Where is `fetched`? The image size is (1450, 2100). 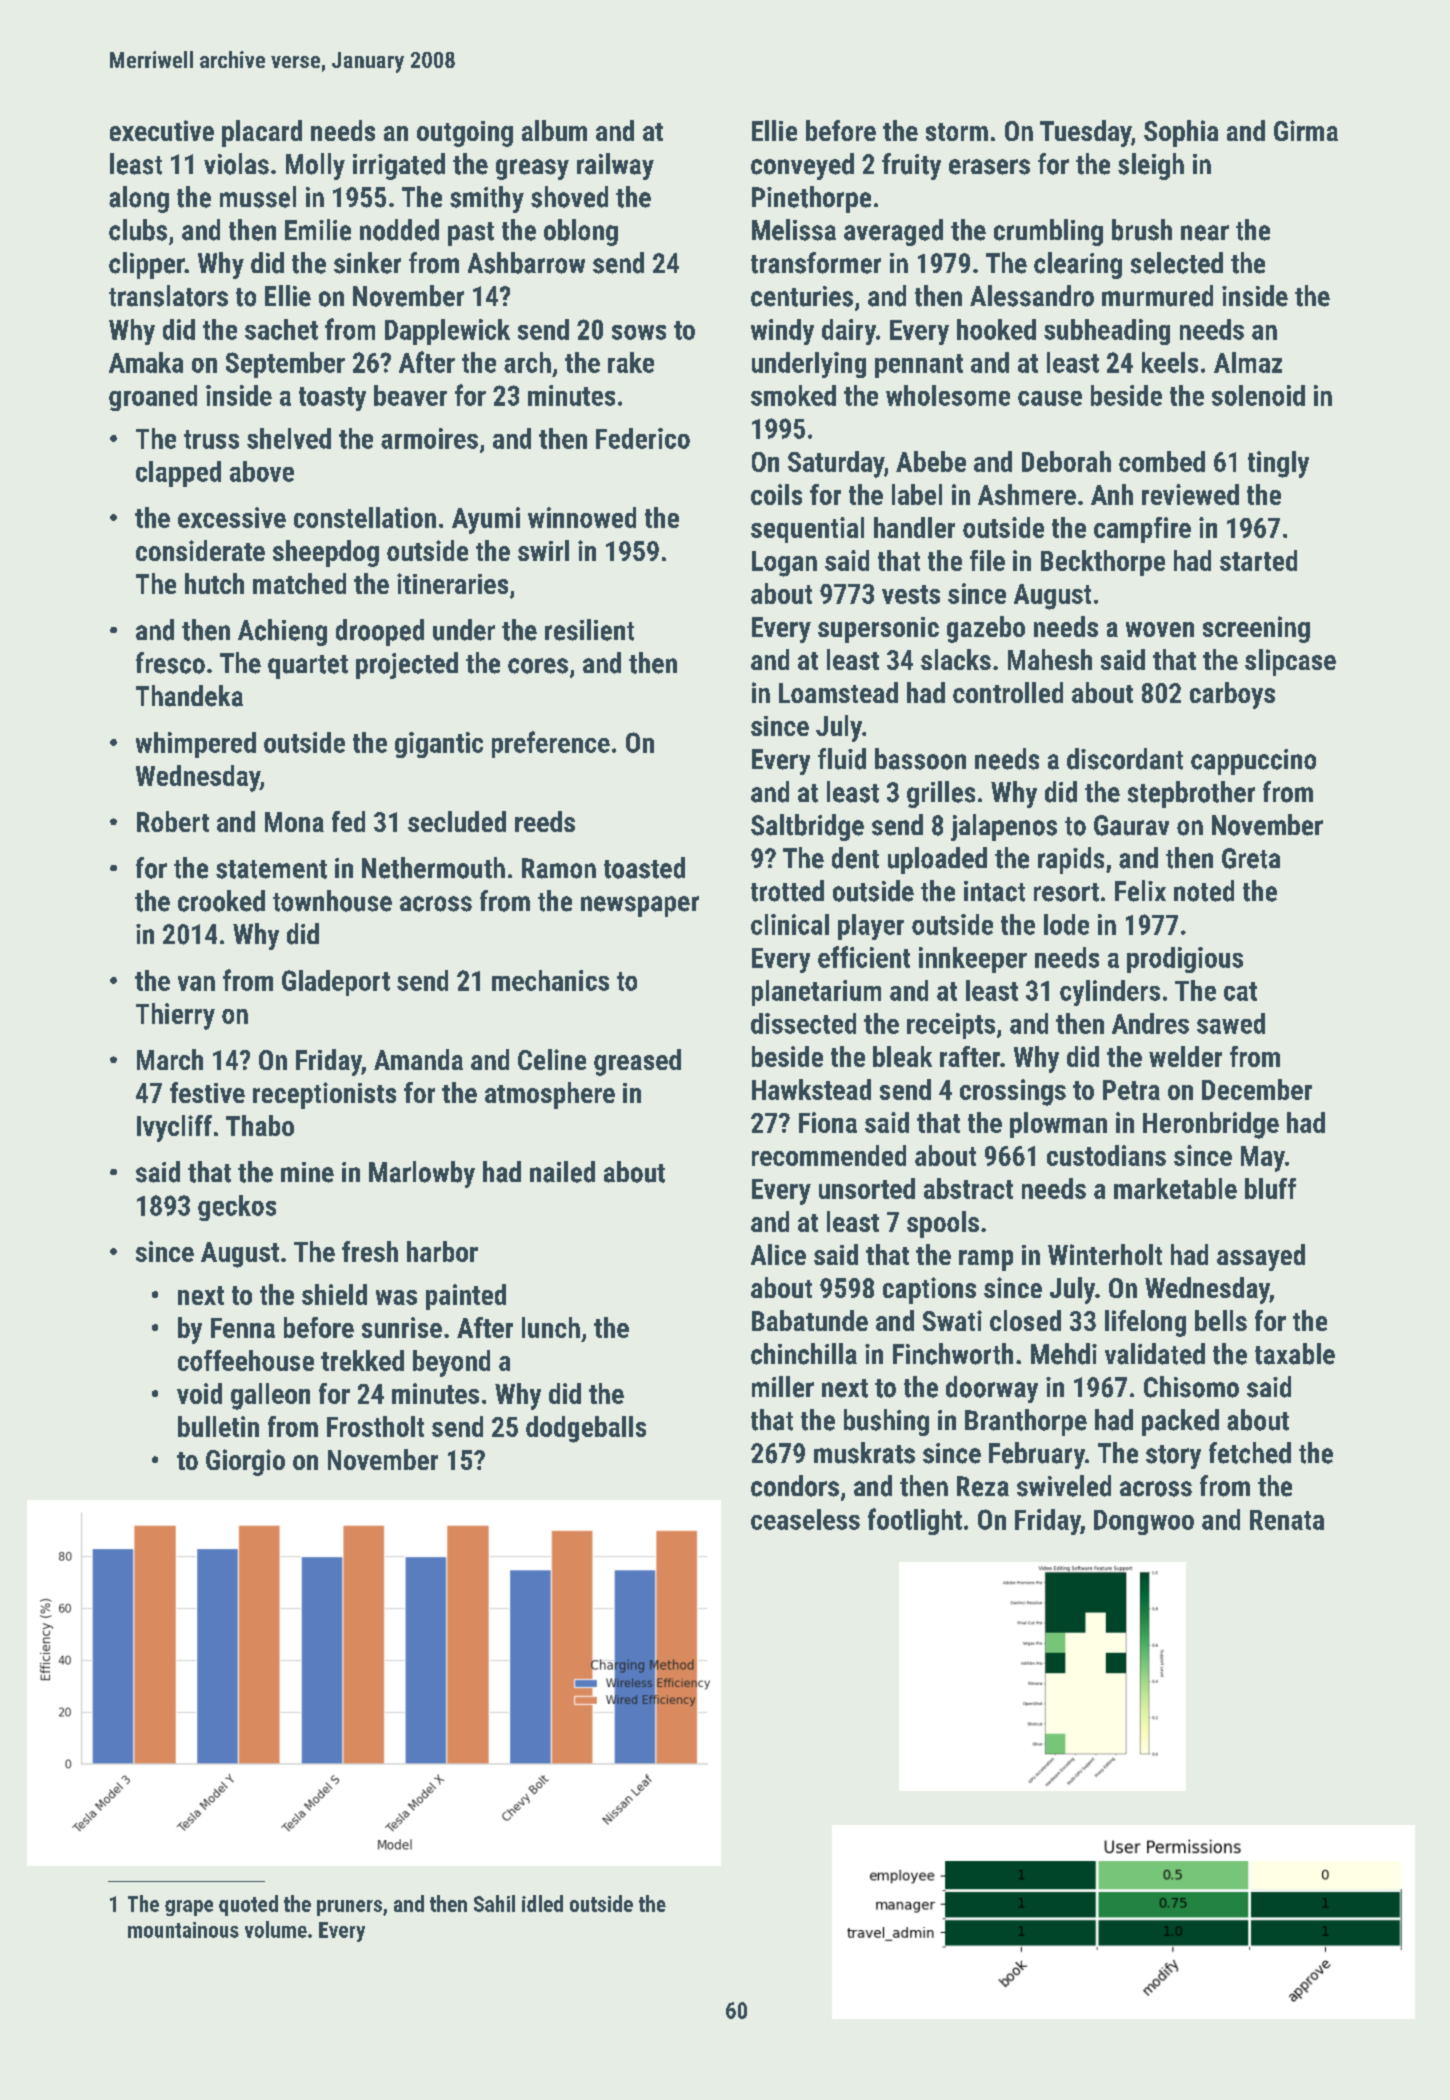
fetched is located at coordinates (1250, 1453).
